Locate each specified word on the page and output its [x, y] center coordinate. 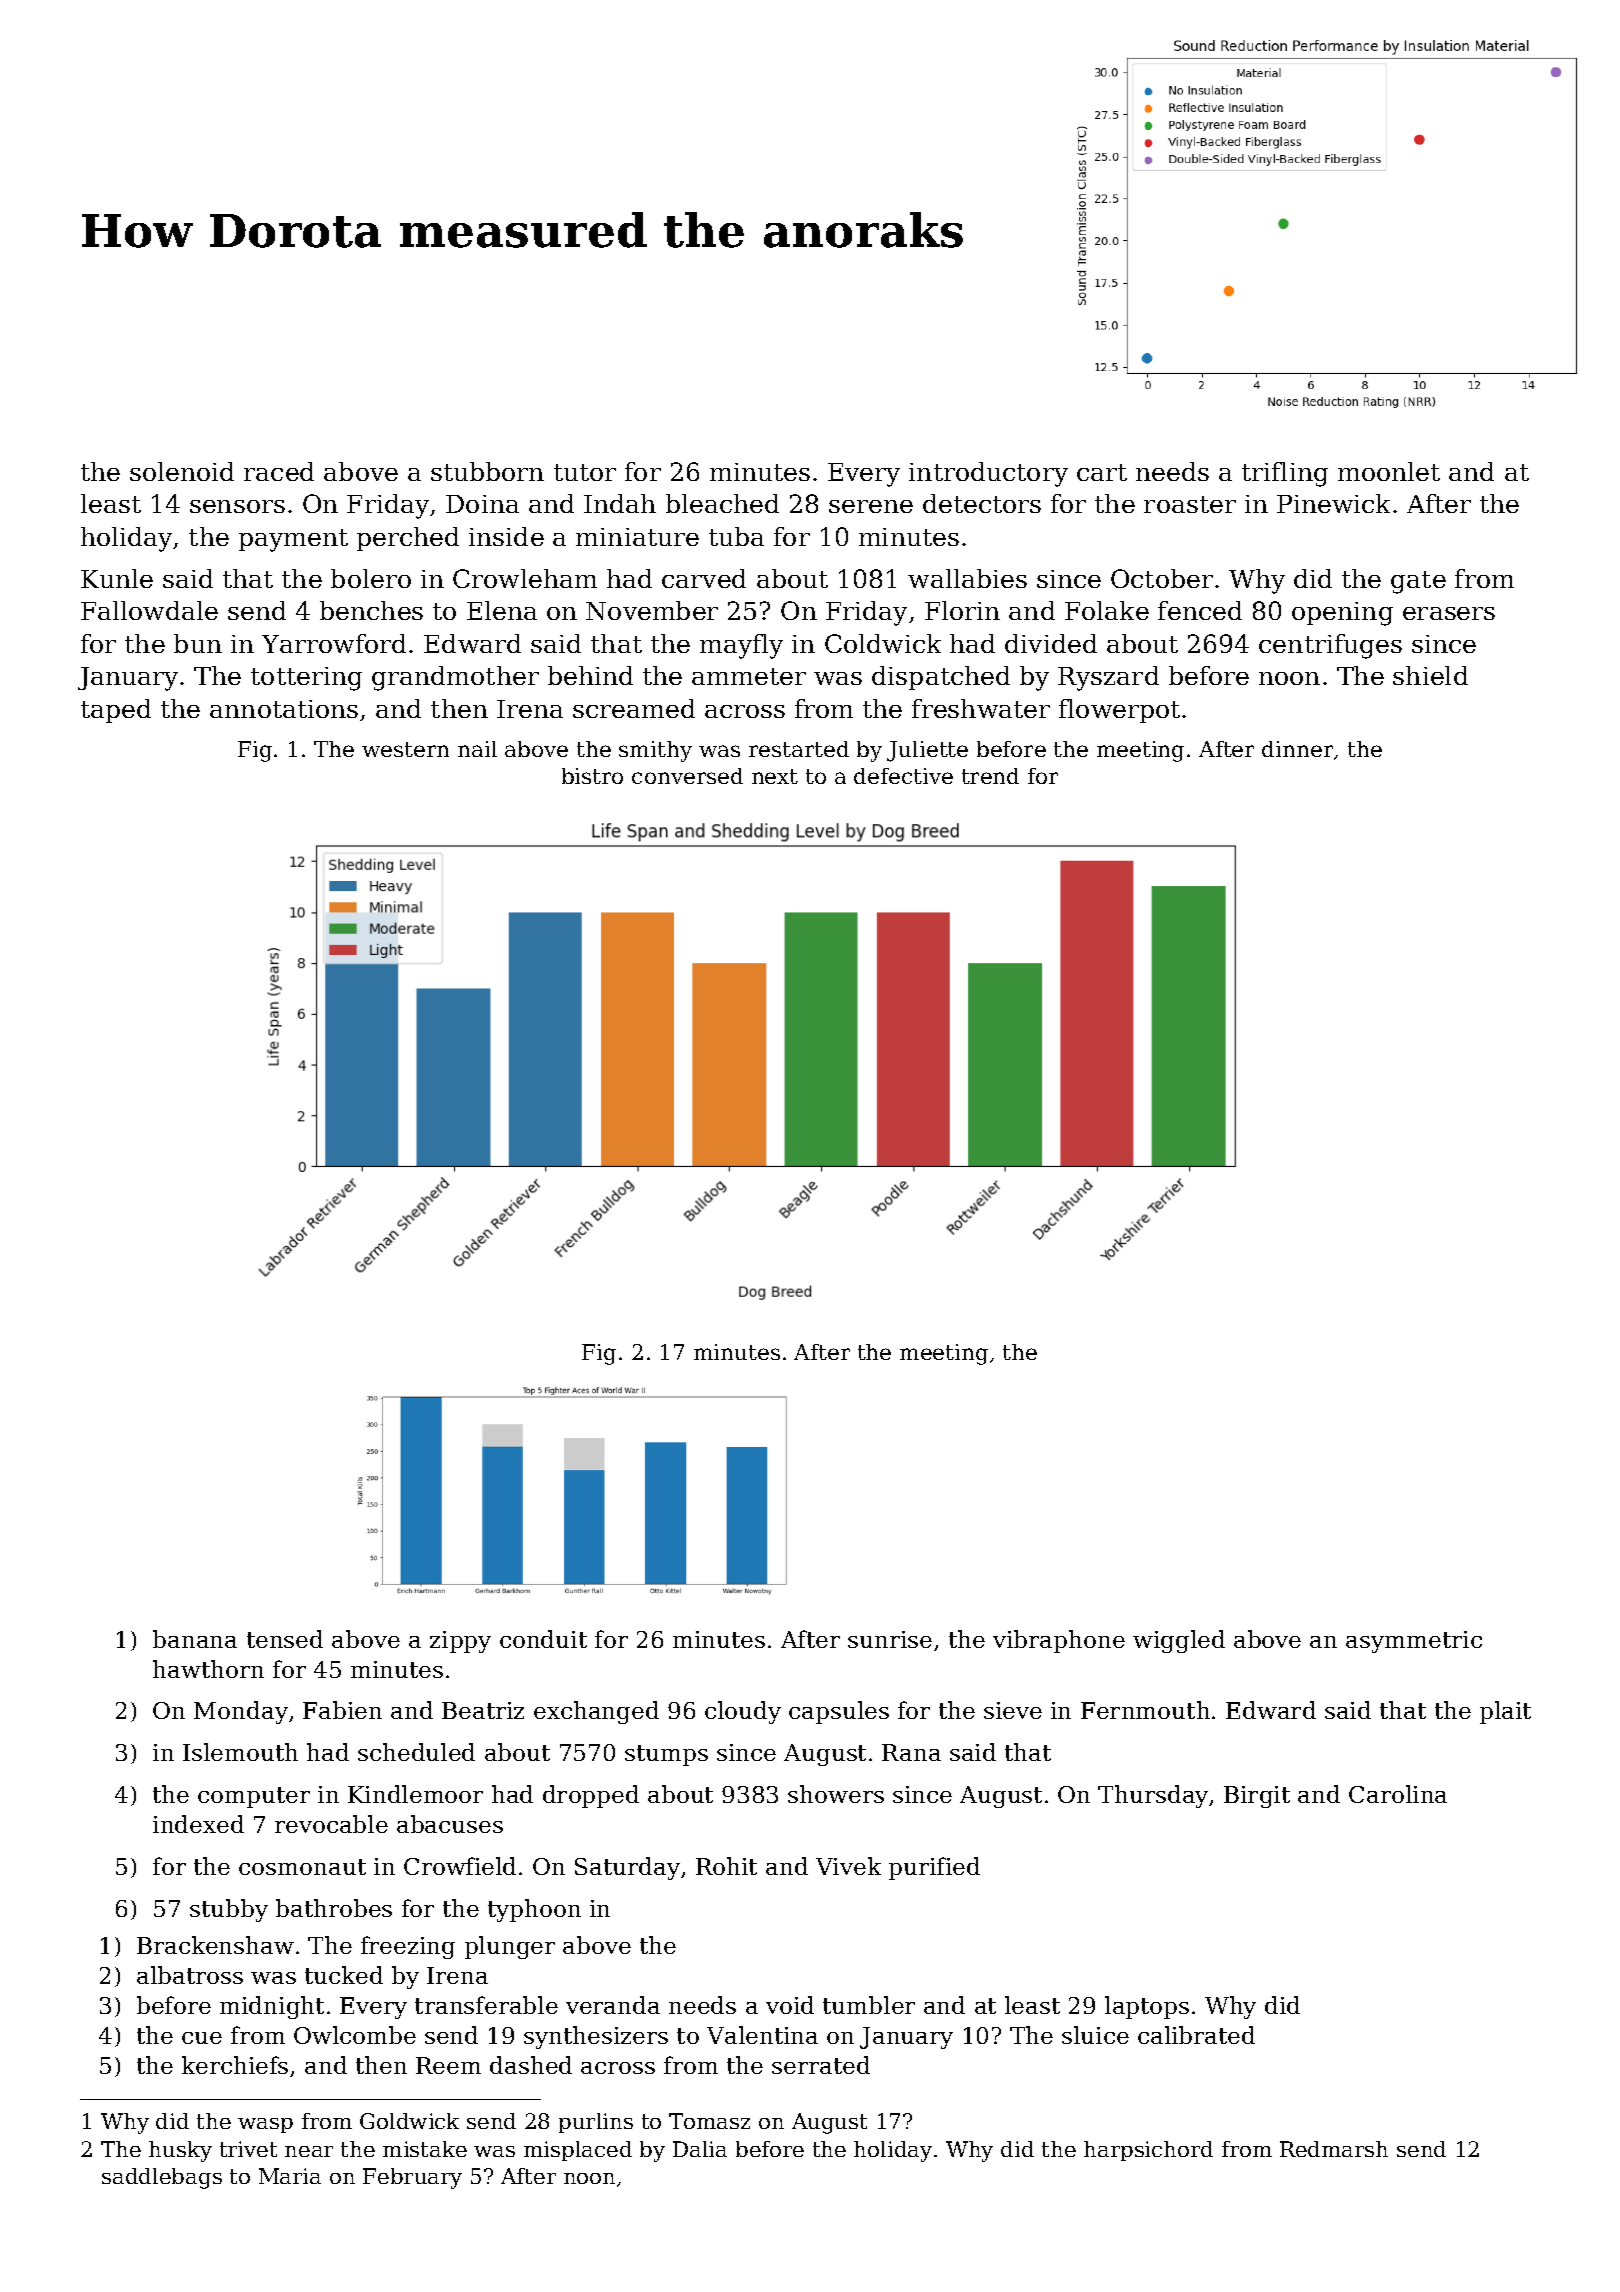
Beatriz [483, 1710]
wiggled [1179, 1641]
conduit [543, 1639]
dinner [1297, 749]
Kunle [117, 578]
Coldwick [883, 643]
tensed [285, 1639]
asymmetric [1414, 1642]
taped [116, 711]
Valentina [762, 2035]
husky [180, 2151]
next [775, 776]
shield [1430, 675]
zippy [460, 1642]
